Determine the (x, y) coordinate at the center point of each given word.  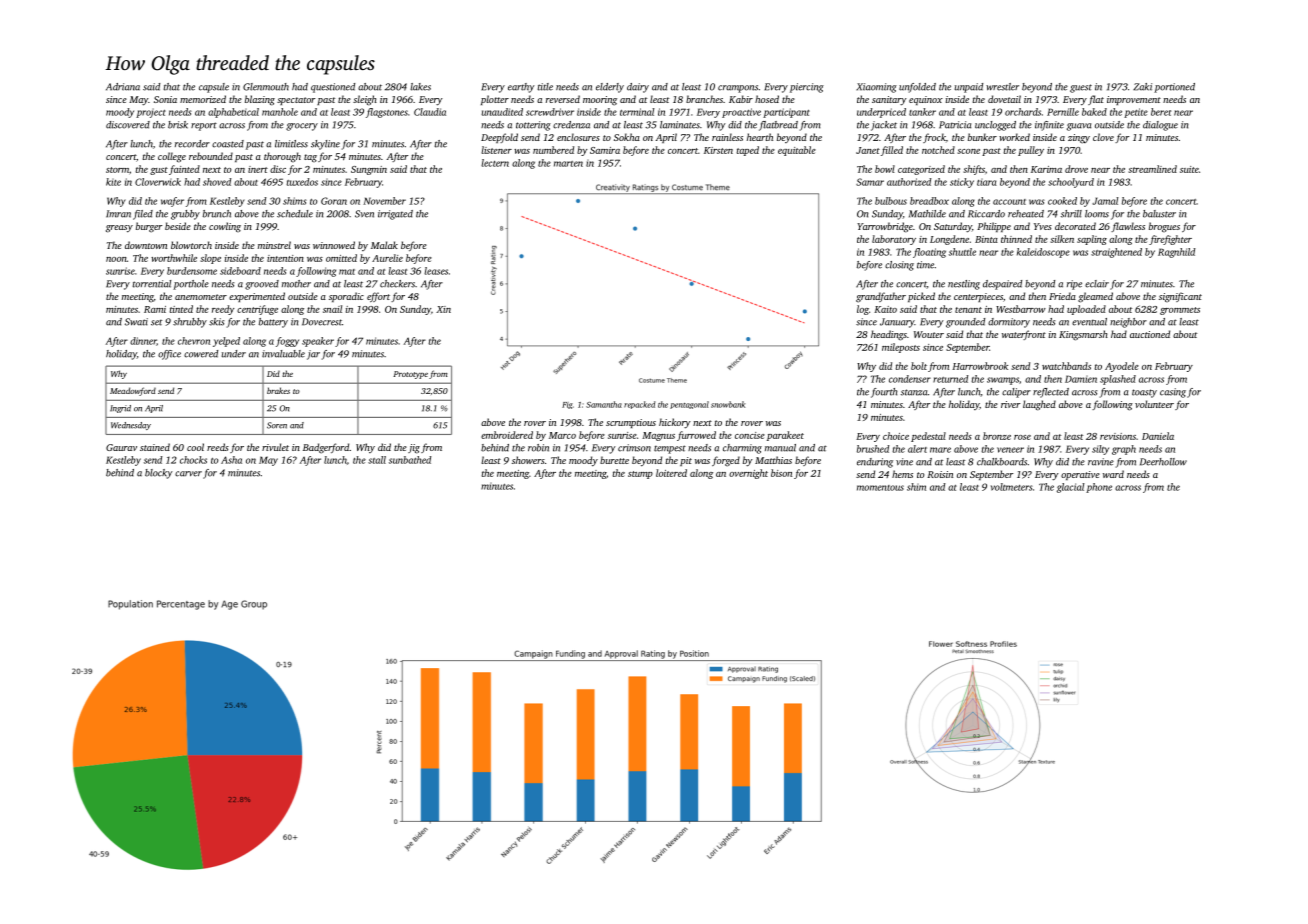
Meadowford (133, 391)
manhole (280, 112)
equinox (926, 100)
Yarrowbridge (885, 227)
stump (640, 475)
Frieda (1062, 296)
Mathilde (927, 214)
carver (188, 474)
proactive (741, 113)
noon (116, 259)
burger (149, 227)
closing (899, 266)
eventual (1089, 322)
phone (1099, 488)
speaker (318, 342)
